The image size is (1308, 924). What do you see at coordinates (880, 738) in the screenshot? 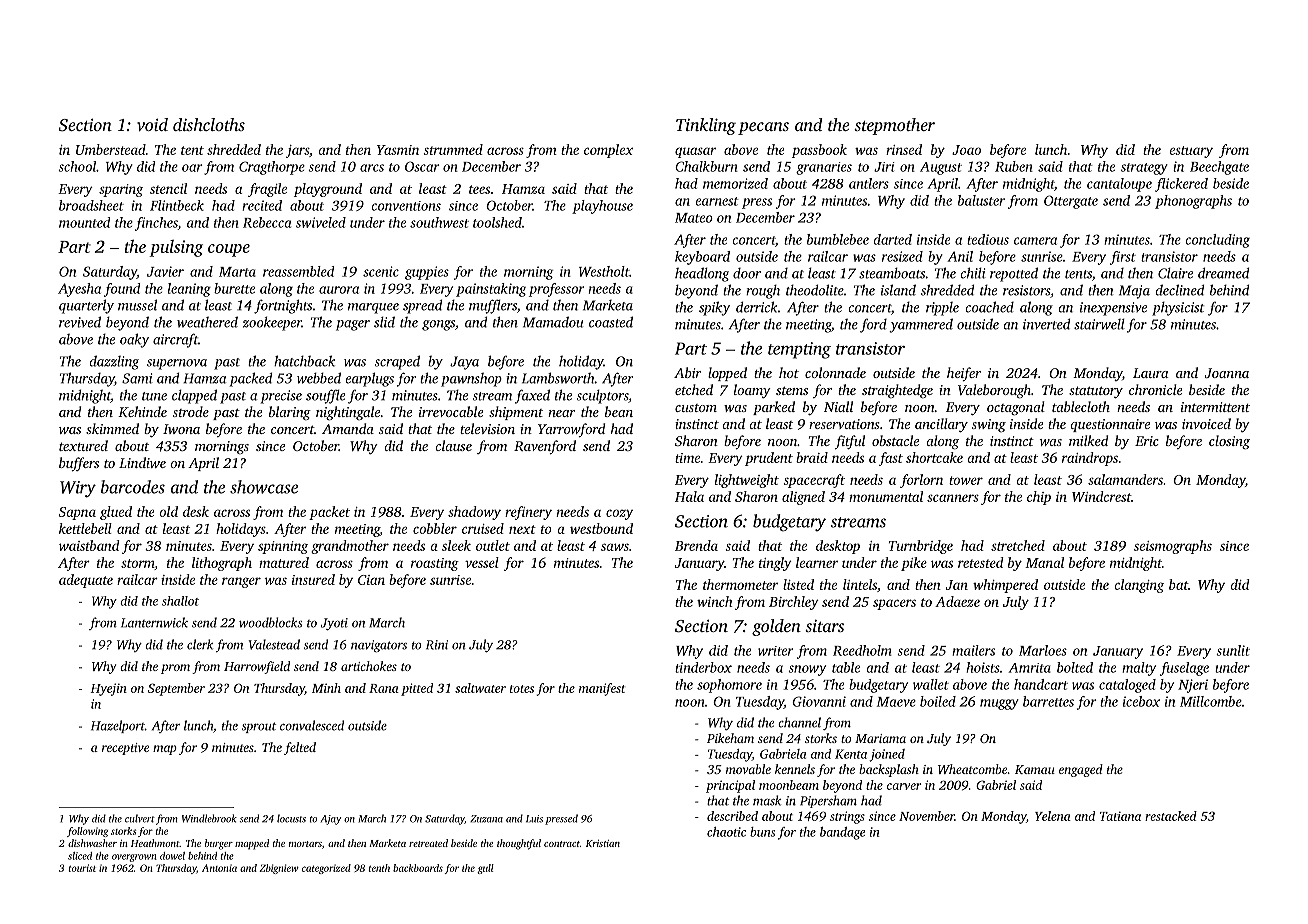
I see `Mariama` at bounding box center [880, 738].
